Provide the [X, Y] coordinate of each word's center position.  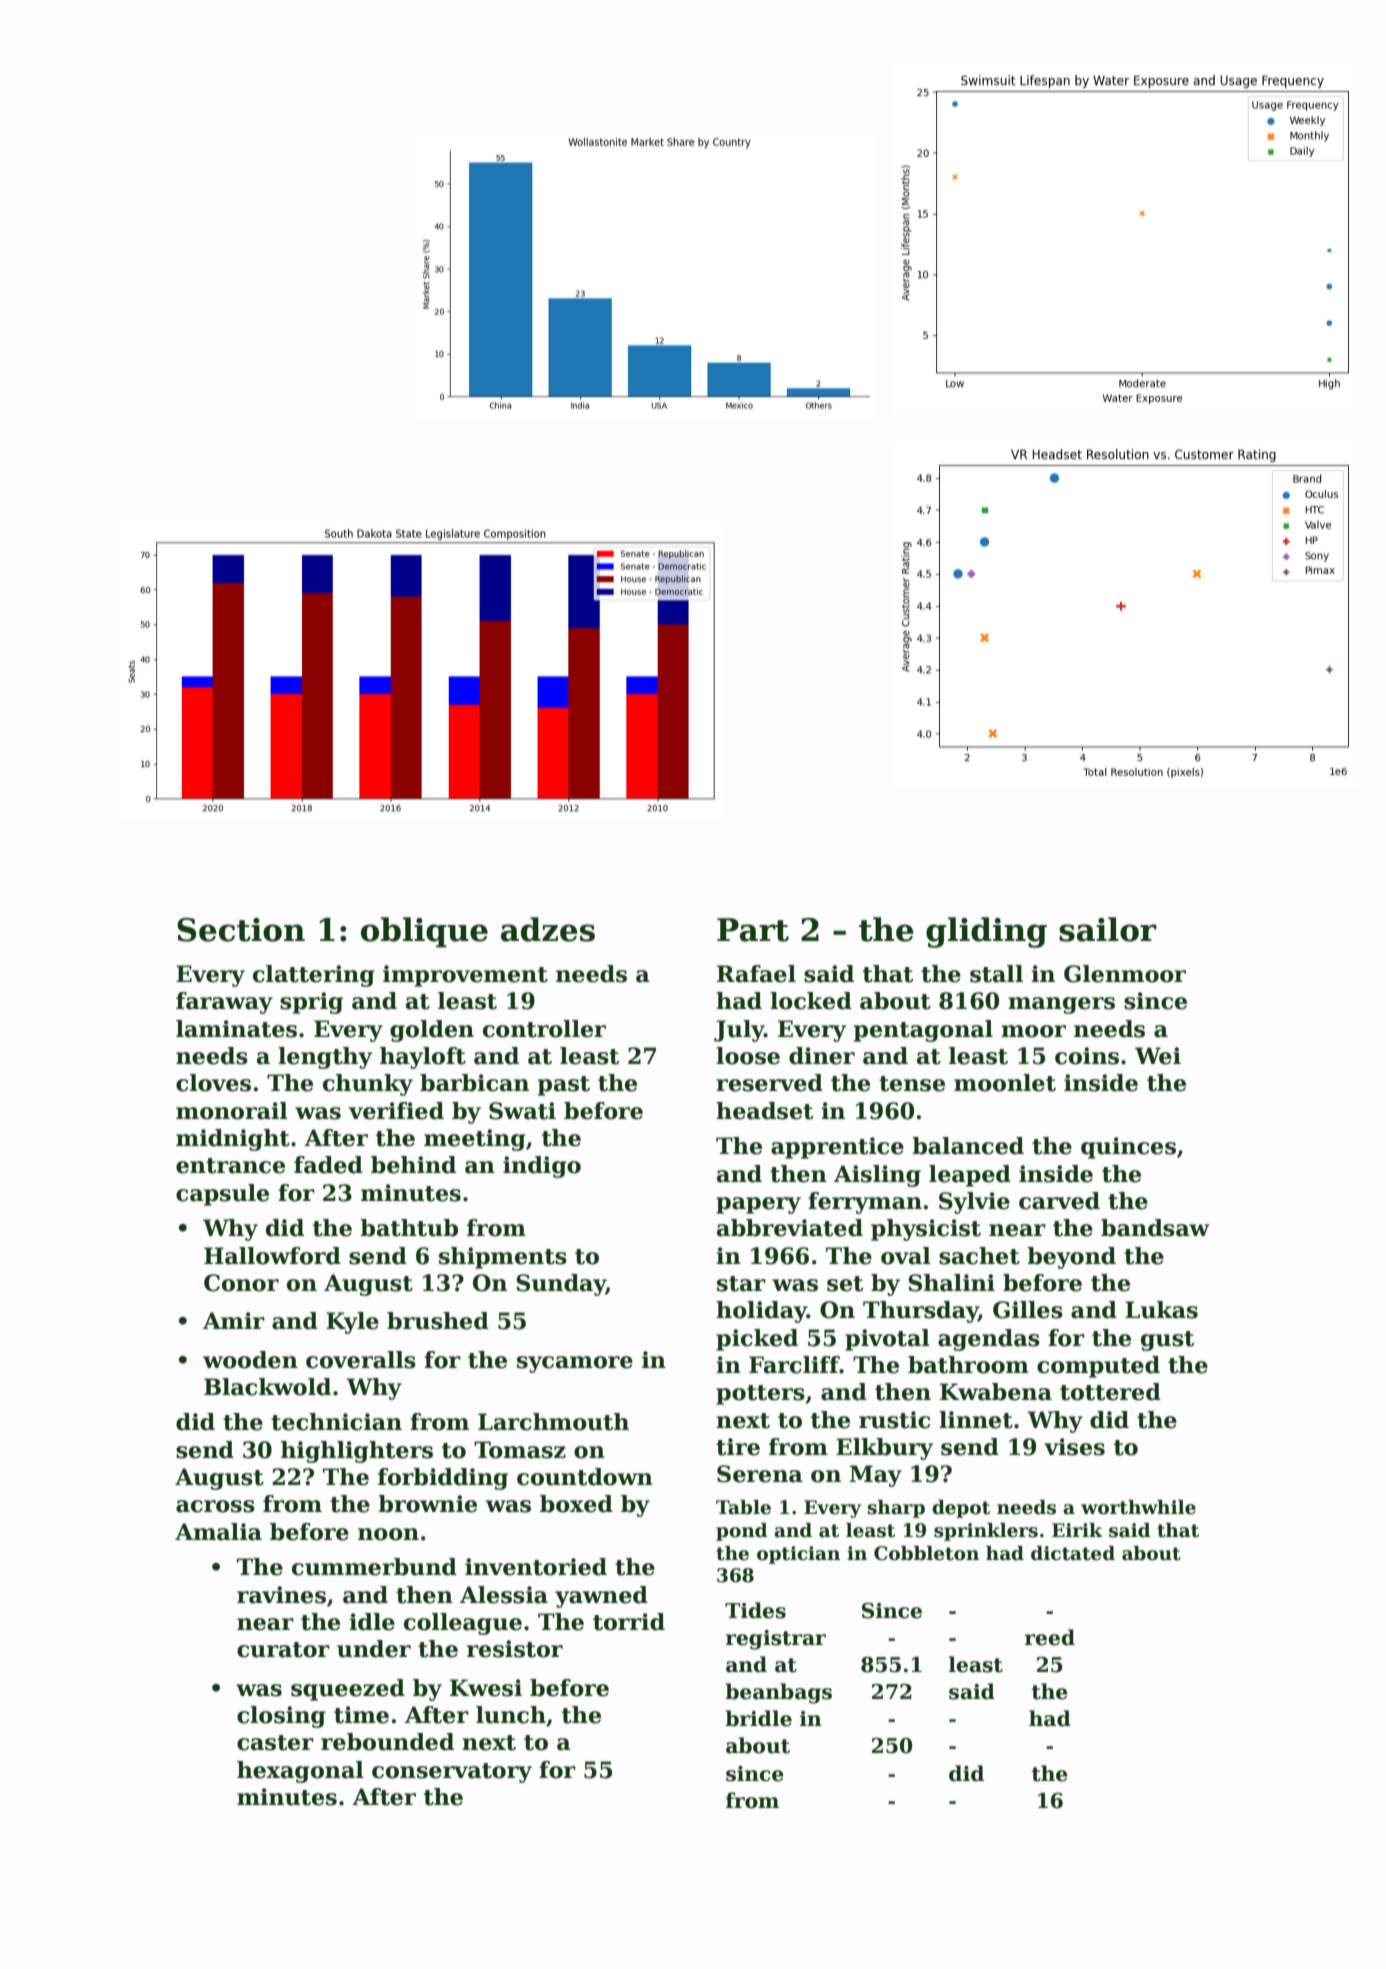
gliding [986, 932]
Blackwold [267, 1387]
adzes [548, 929]
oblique [424, 932]
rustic [894, 1420]
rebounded [387, 1742]
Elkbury [884, 1449]
